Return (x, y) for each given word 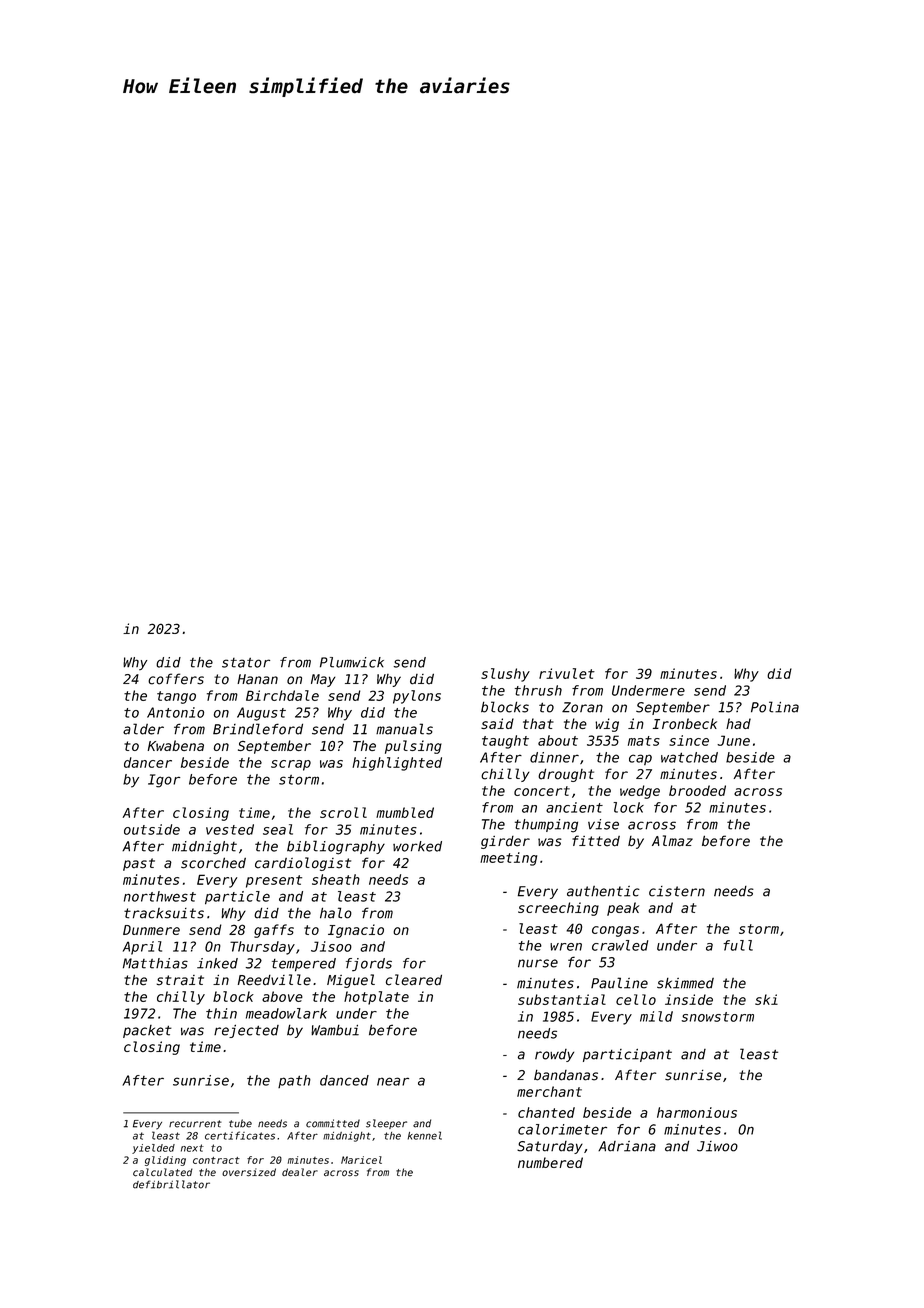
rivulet (567, 673)
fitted (596, 841)
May (323, 680)
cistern (677, 891)
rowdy (554, 1055)
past (139, 864)
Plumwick (352, 662)
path (294, 1081)
